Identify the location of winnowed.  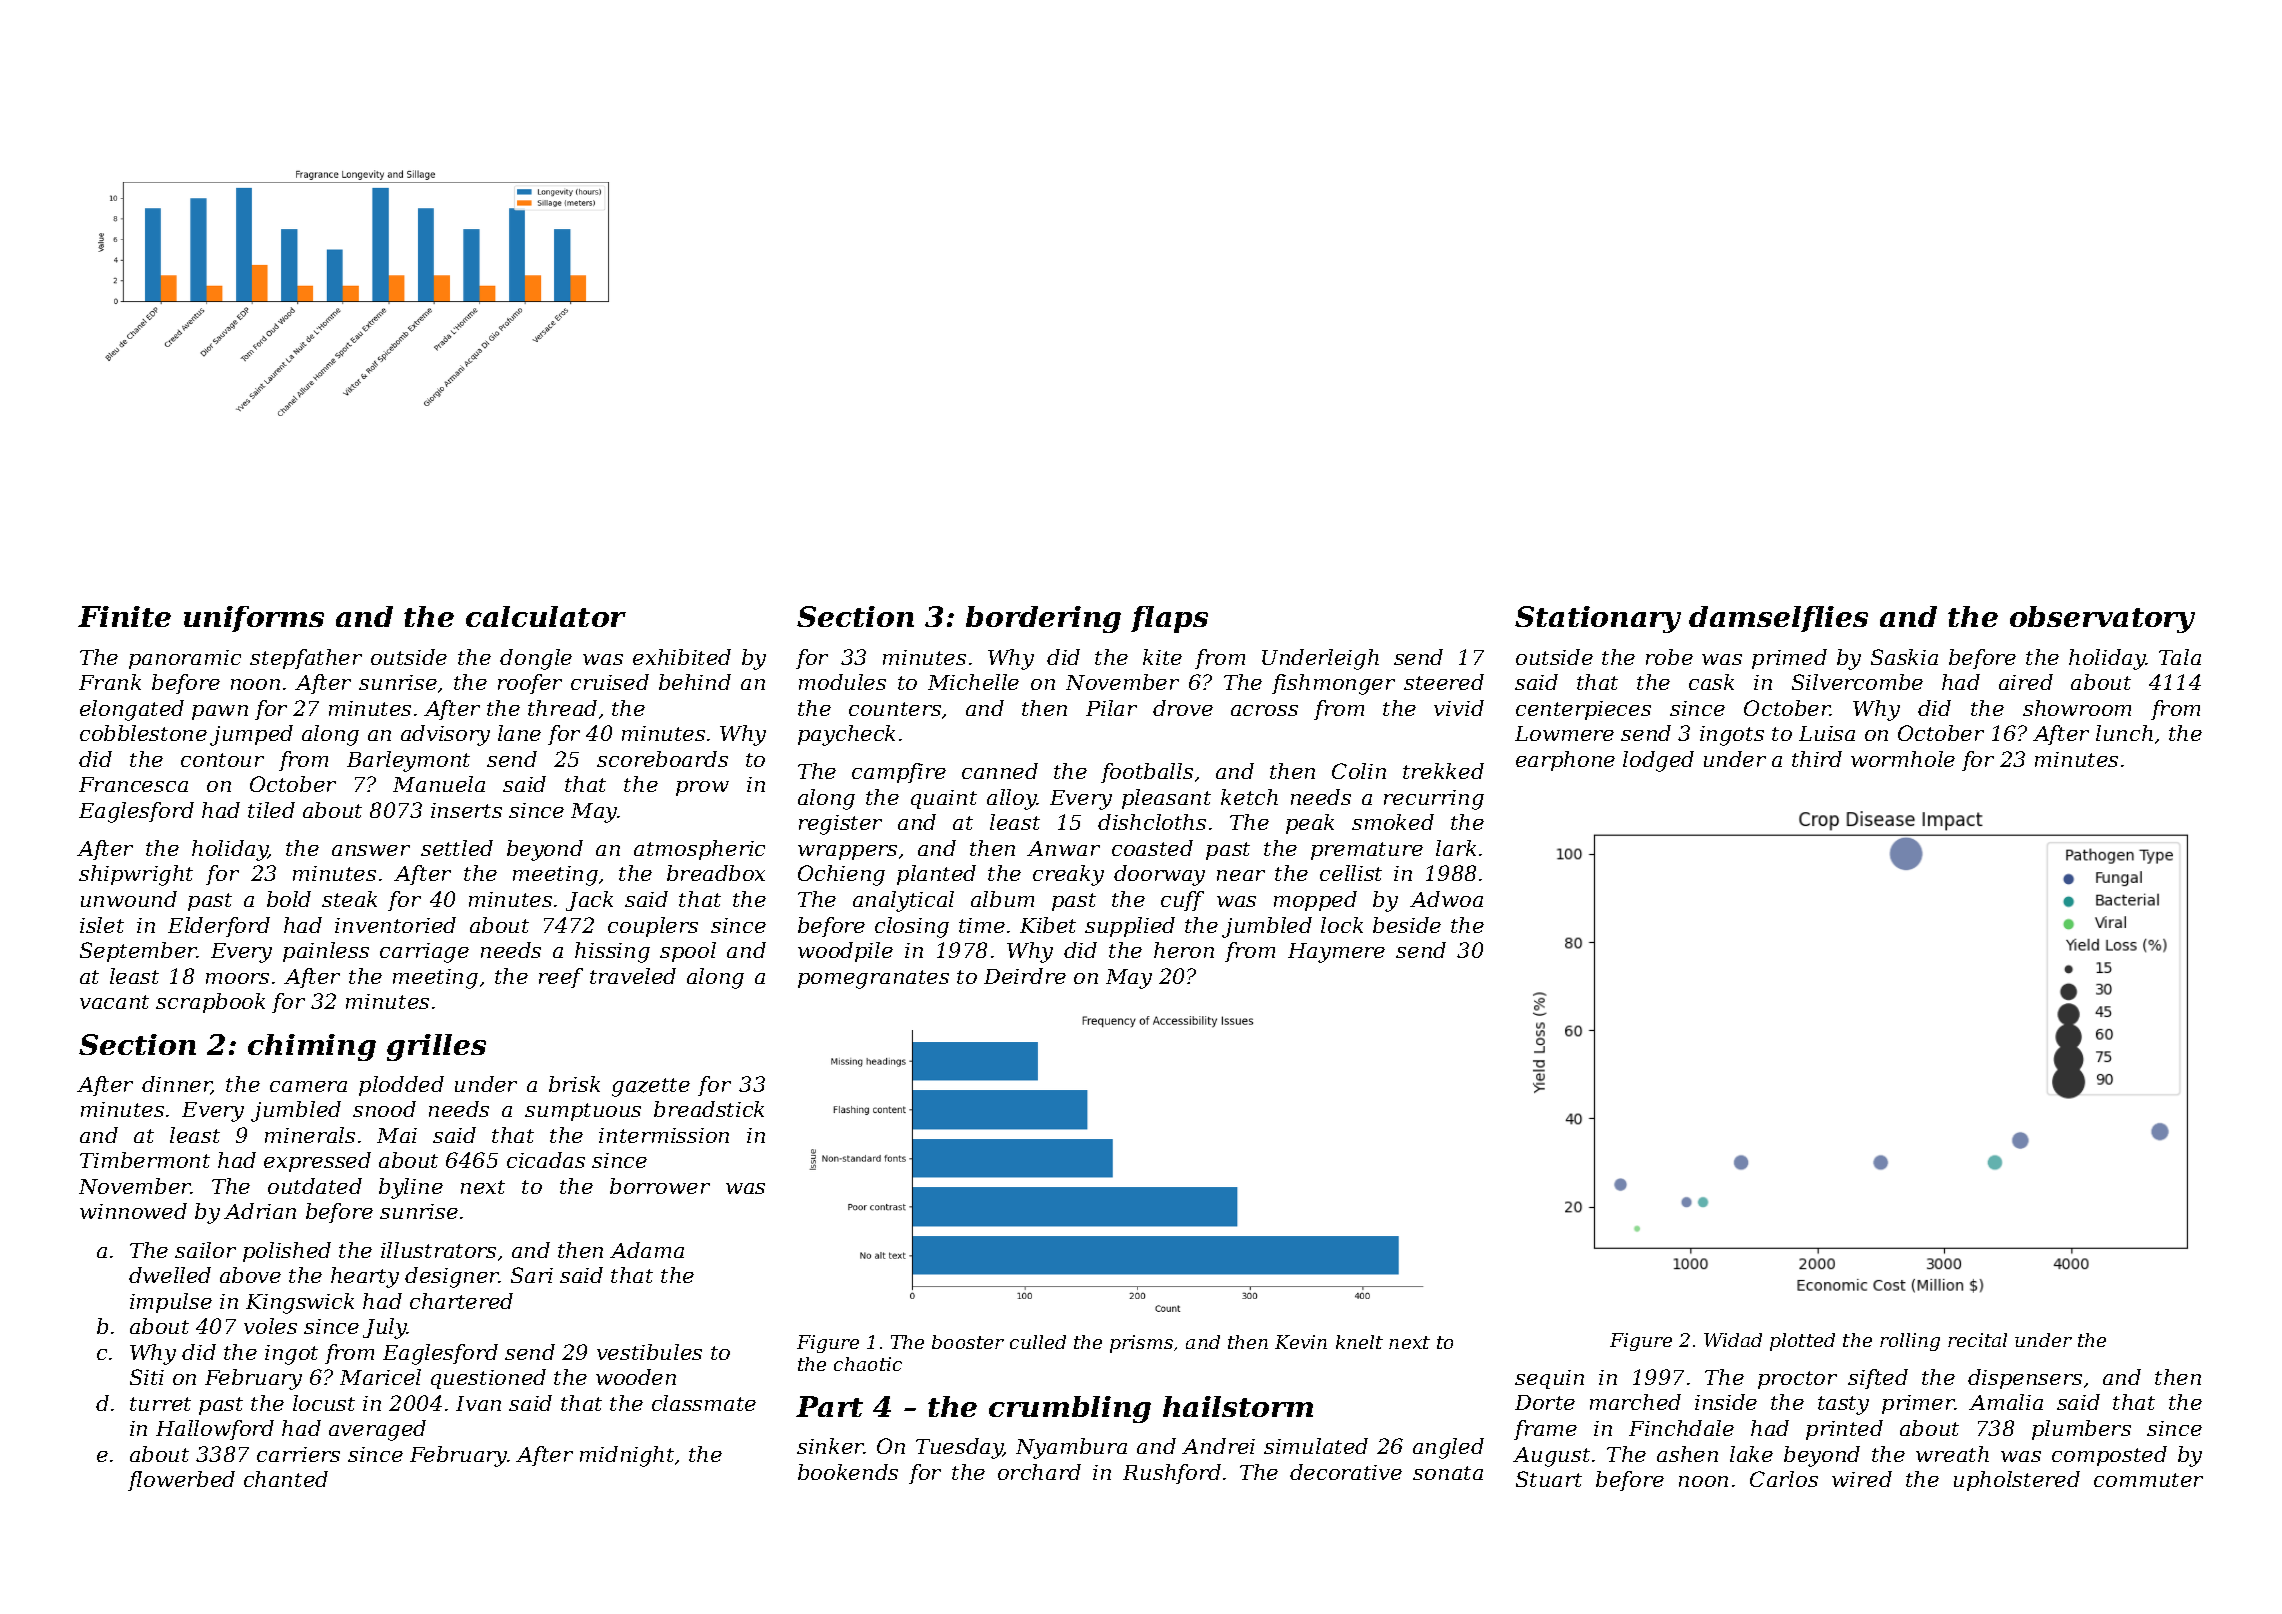
(133, 1211).
